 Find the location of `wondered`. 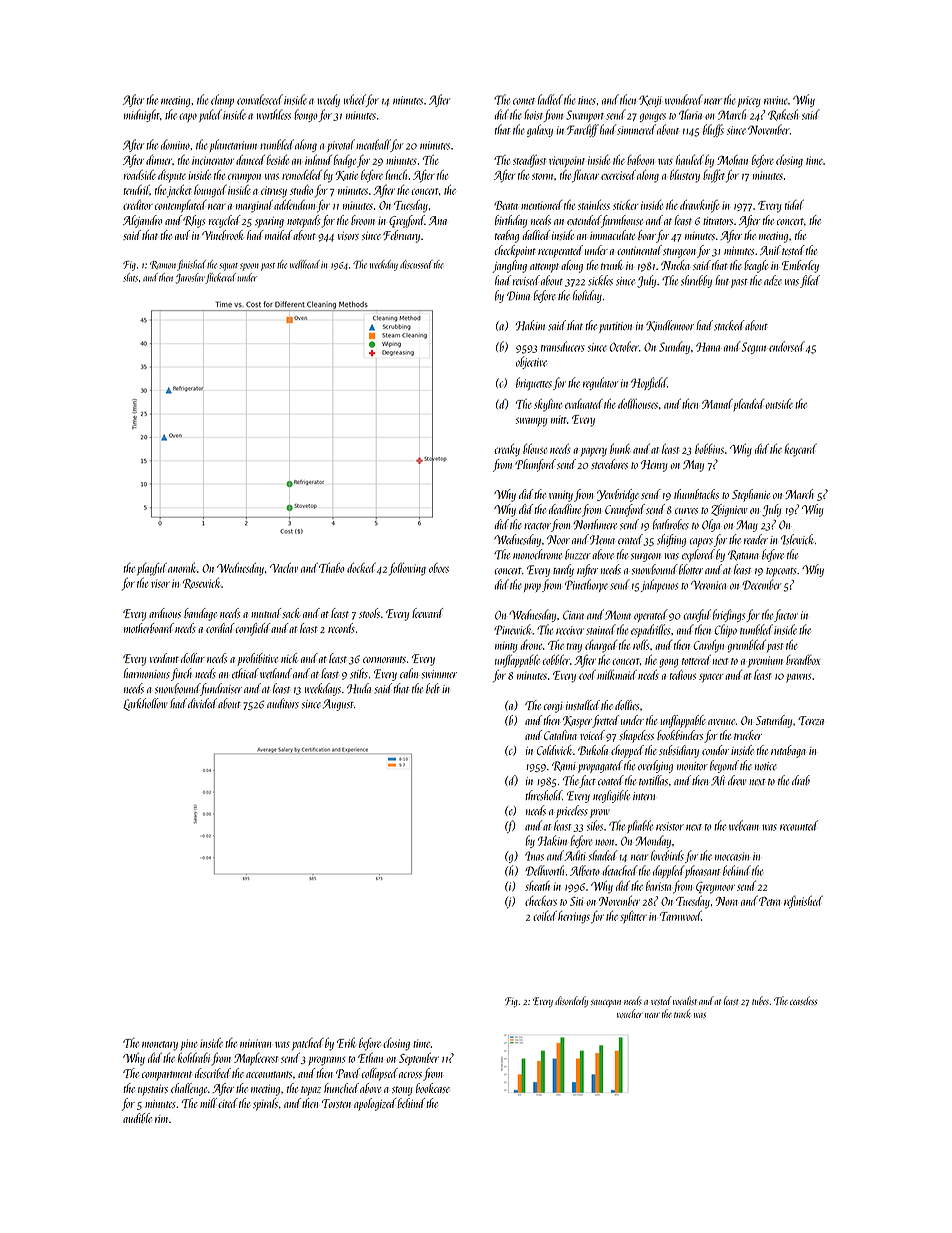

wondered is located at coordinates (684, 99).
